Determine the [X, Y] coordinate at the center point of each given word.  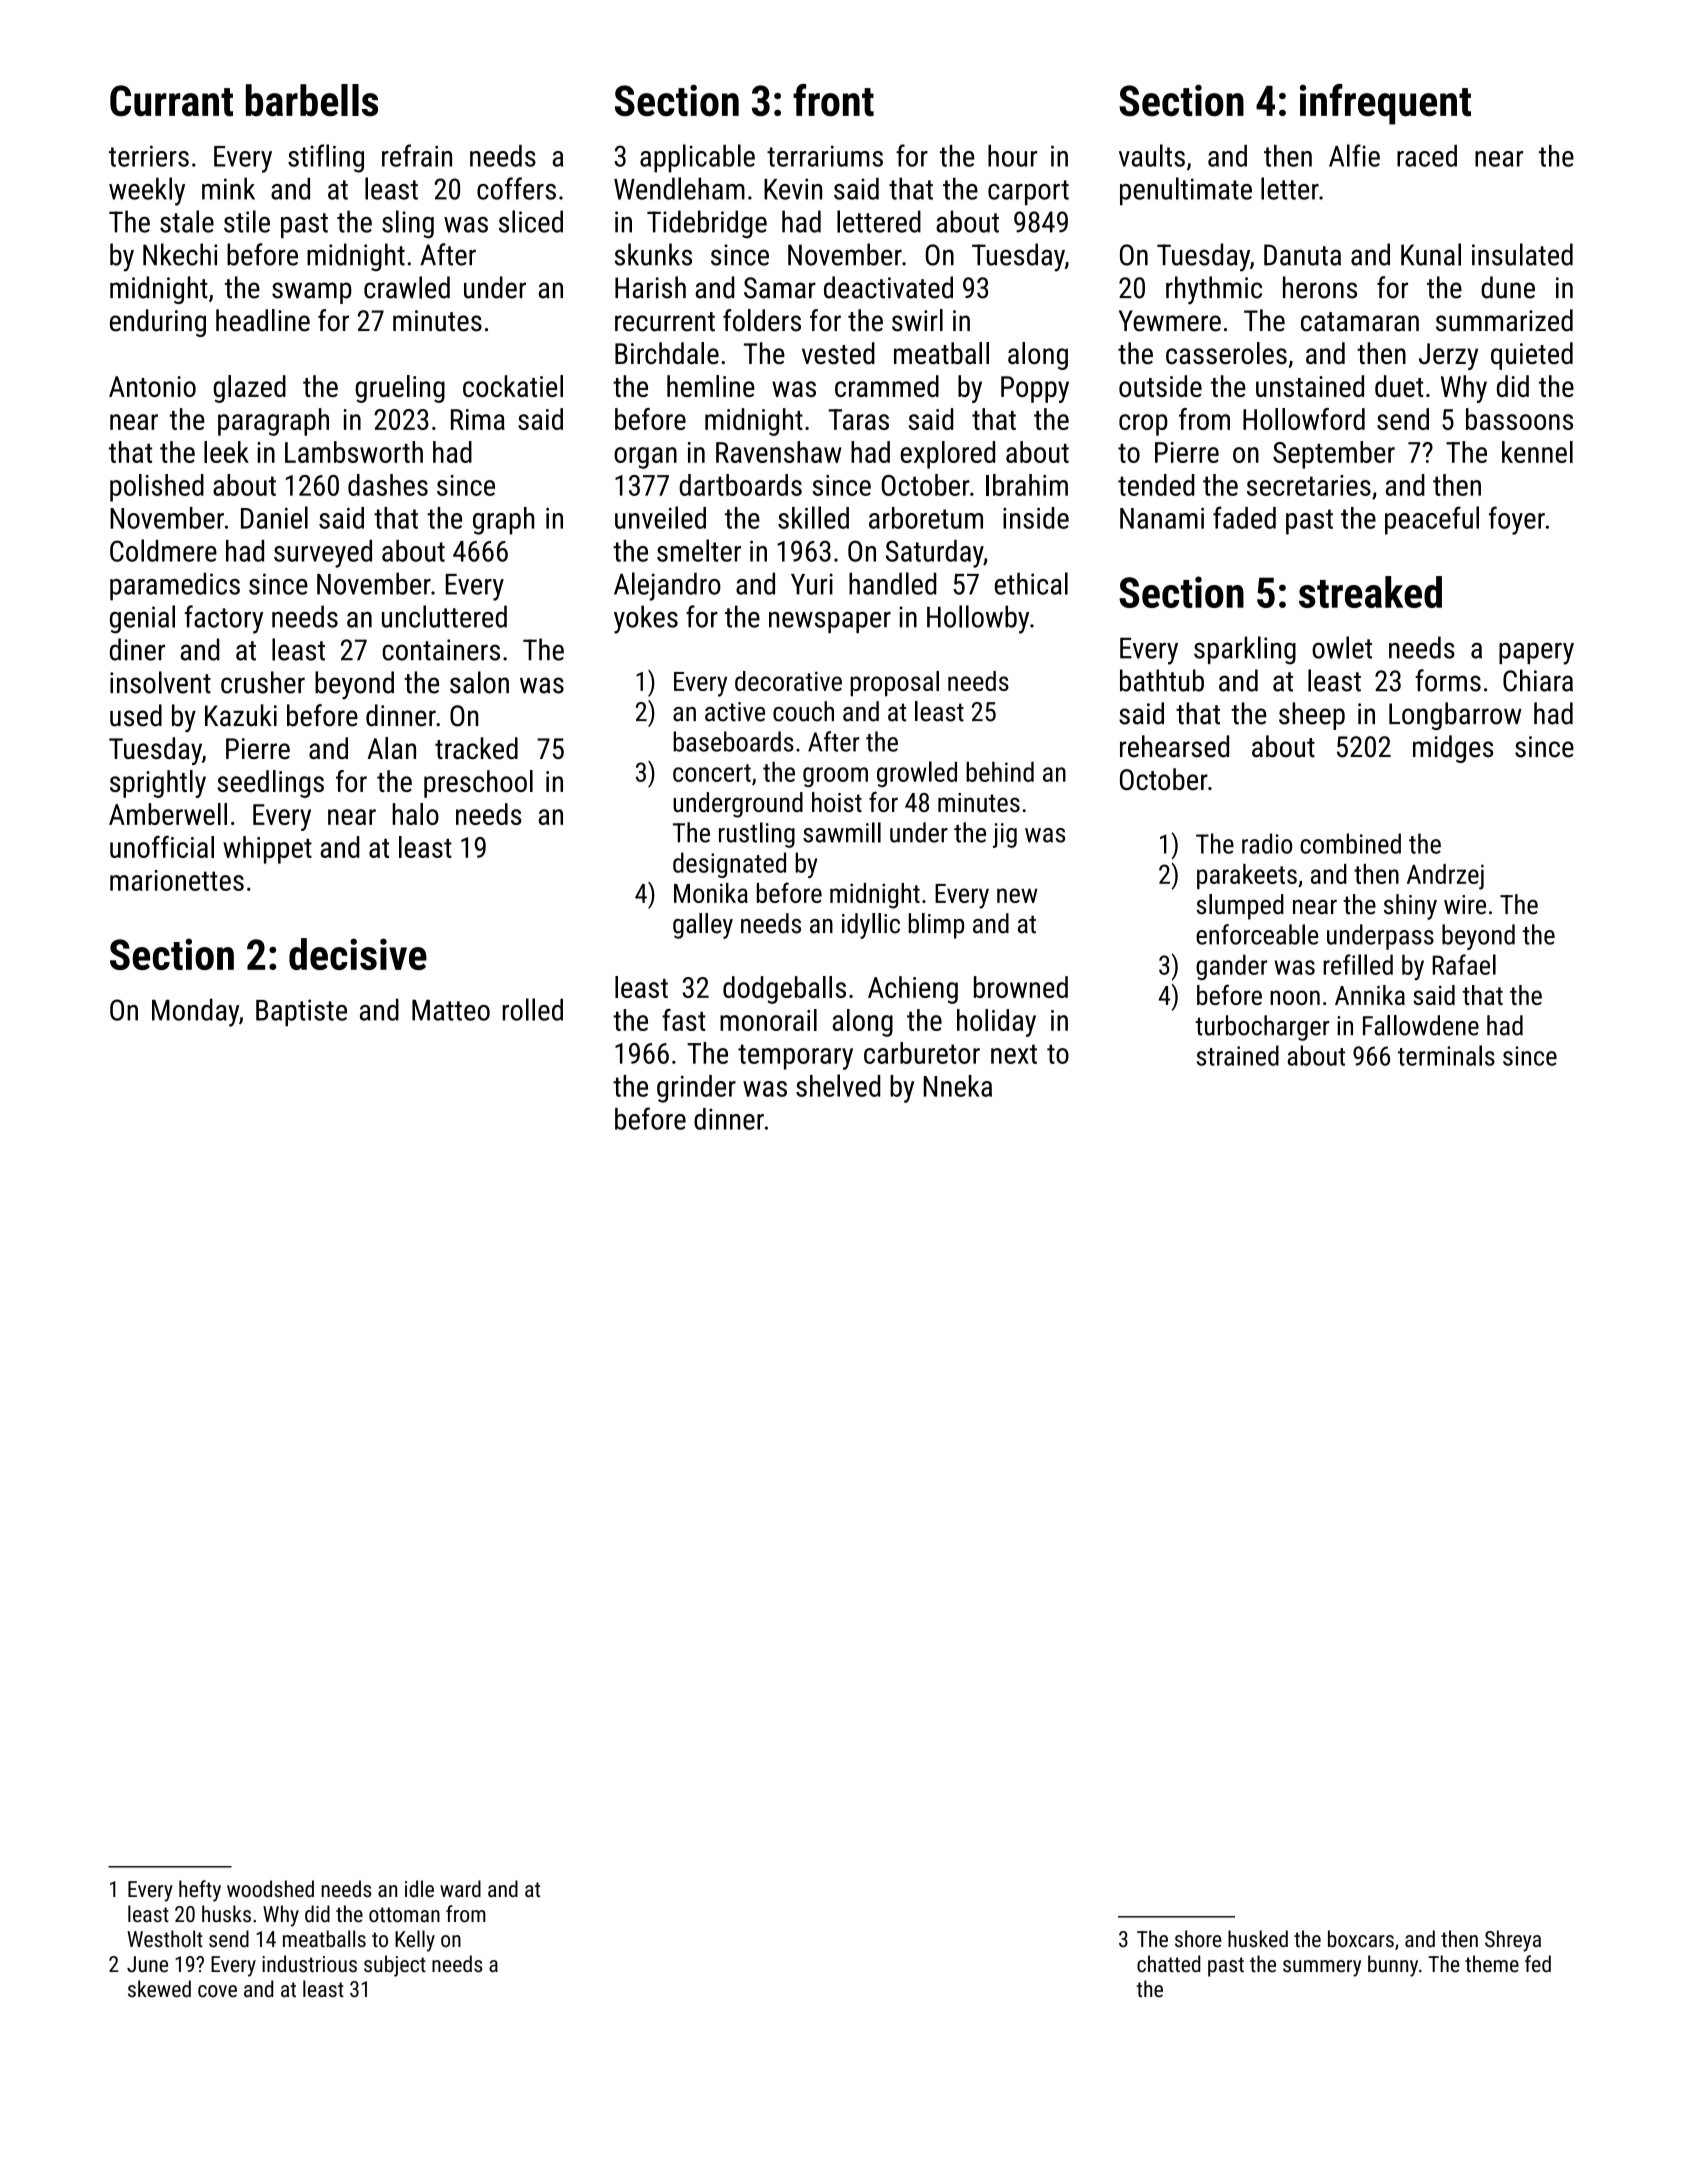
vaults [1152, 155]
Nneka [958, 1086]
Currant [171, 101]
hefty [200, 1891]
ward [460, 1889]
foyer [1517, 520]
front [833, 100]
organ [645, 458]
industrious [309, 1964]
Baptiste [301, 1012]
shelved [838, 1085]
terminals [1446, 1055]
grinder [696, 1089]
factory [224, 619]
